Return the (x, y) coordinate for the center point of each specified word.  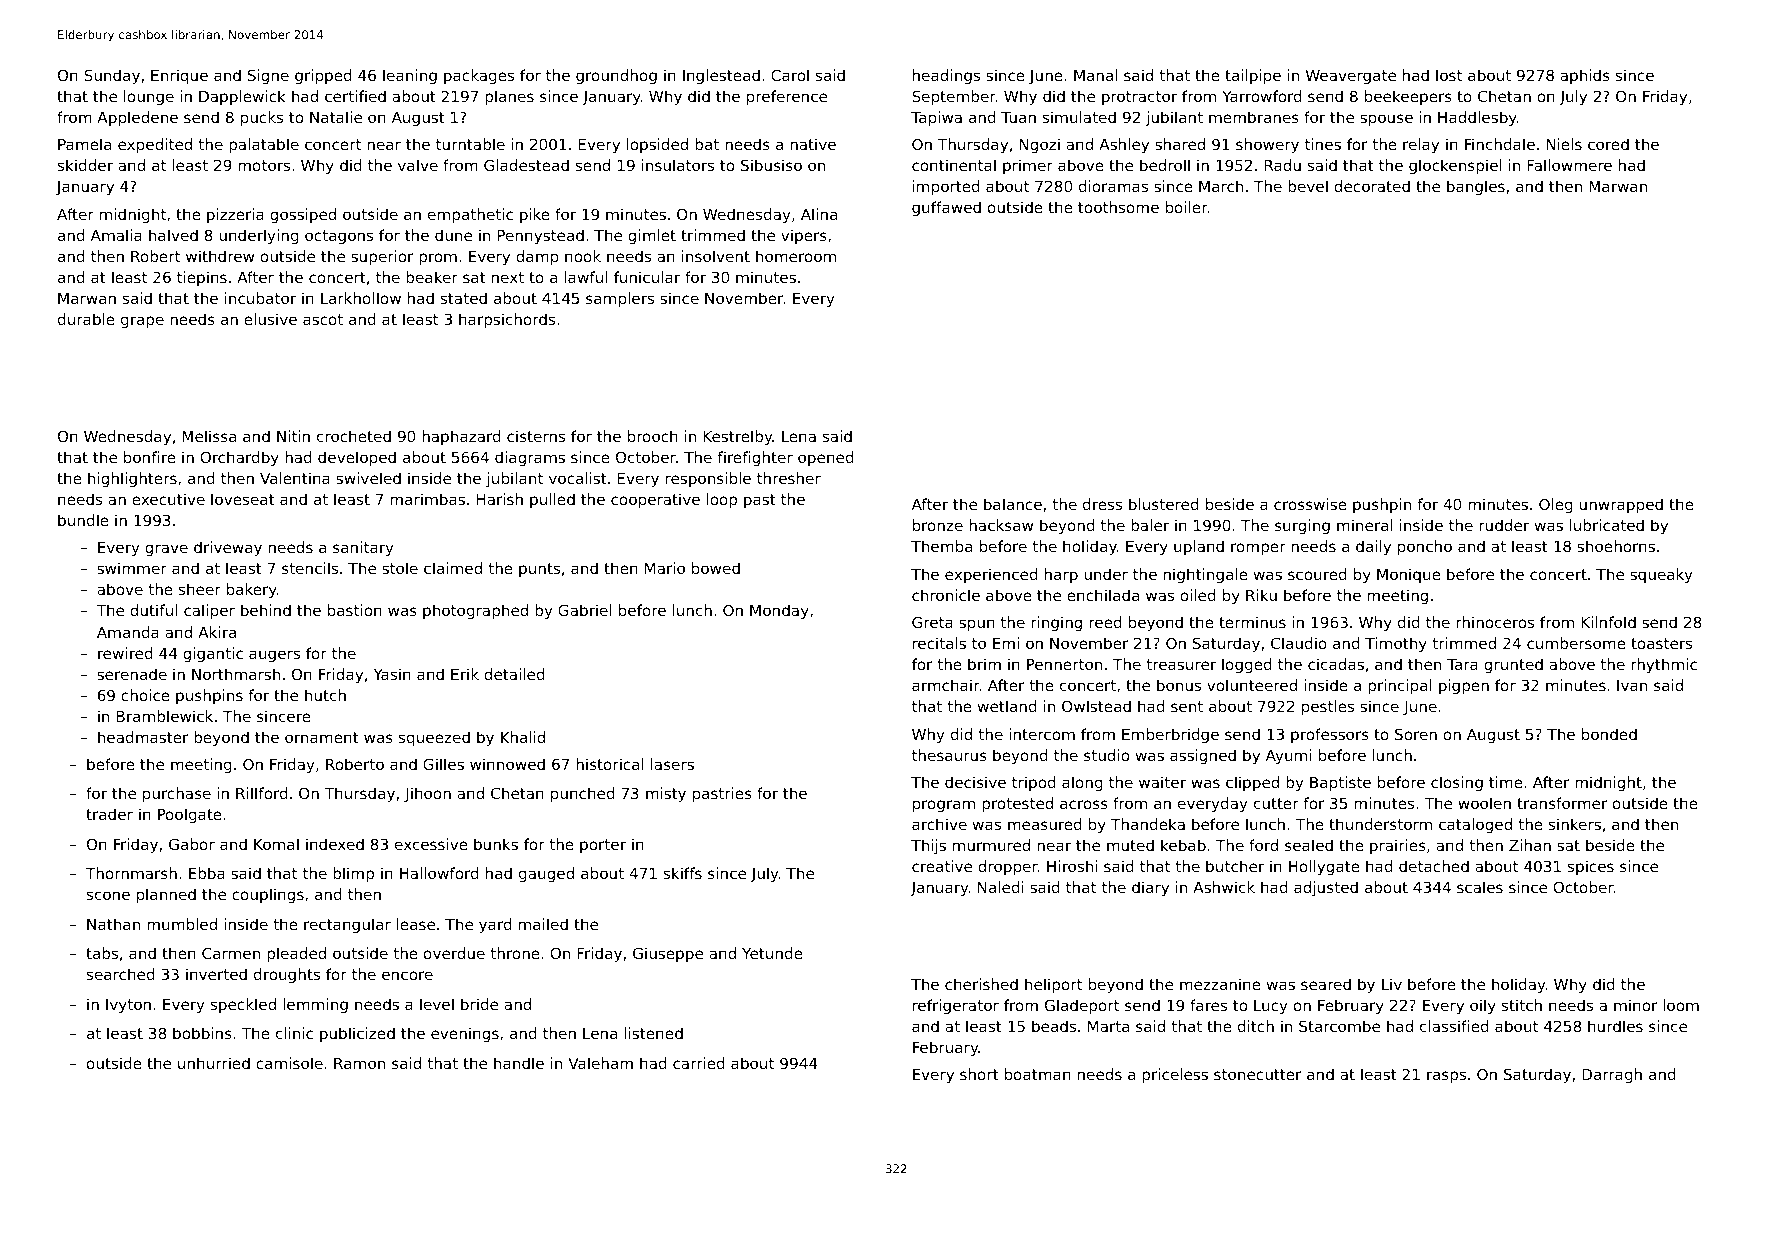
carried (699, 1063)
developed (357, 458)
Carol (790, 75)
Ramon (359, 1063)
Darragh (1612, 1075)
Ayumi (1289, 756)
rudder (1504, 525)
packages (479, 76)
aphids (1585, 76)
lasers (672, 764)
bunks (496, 844)
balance (1013, 504)
